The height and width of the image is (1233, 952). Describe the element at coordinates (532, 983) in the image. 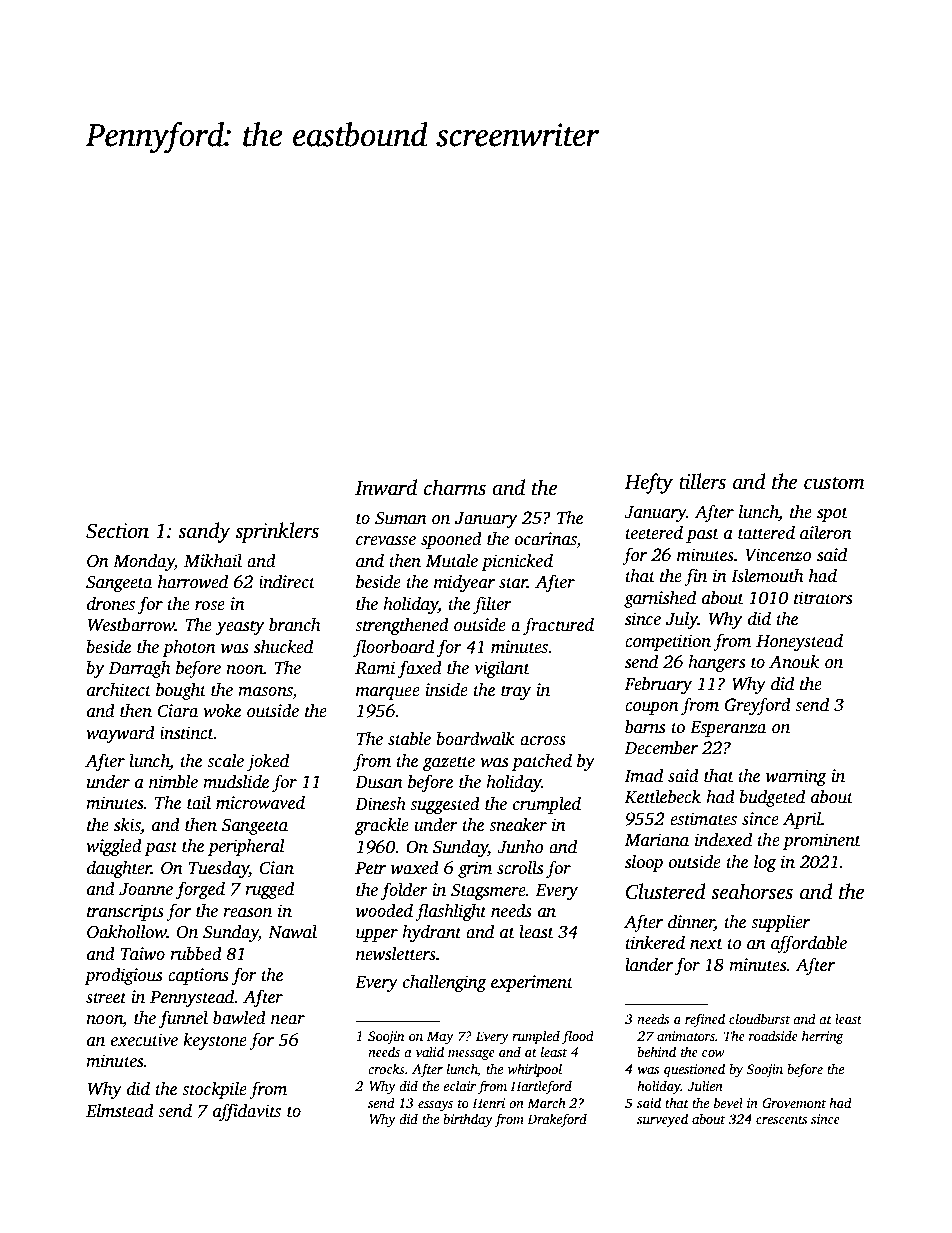

I see `experiment` at that location.
